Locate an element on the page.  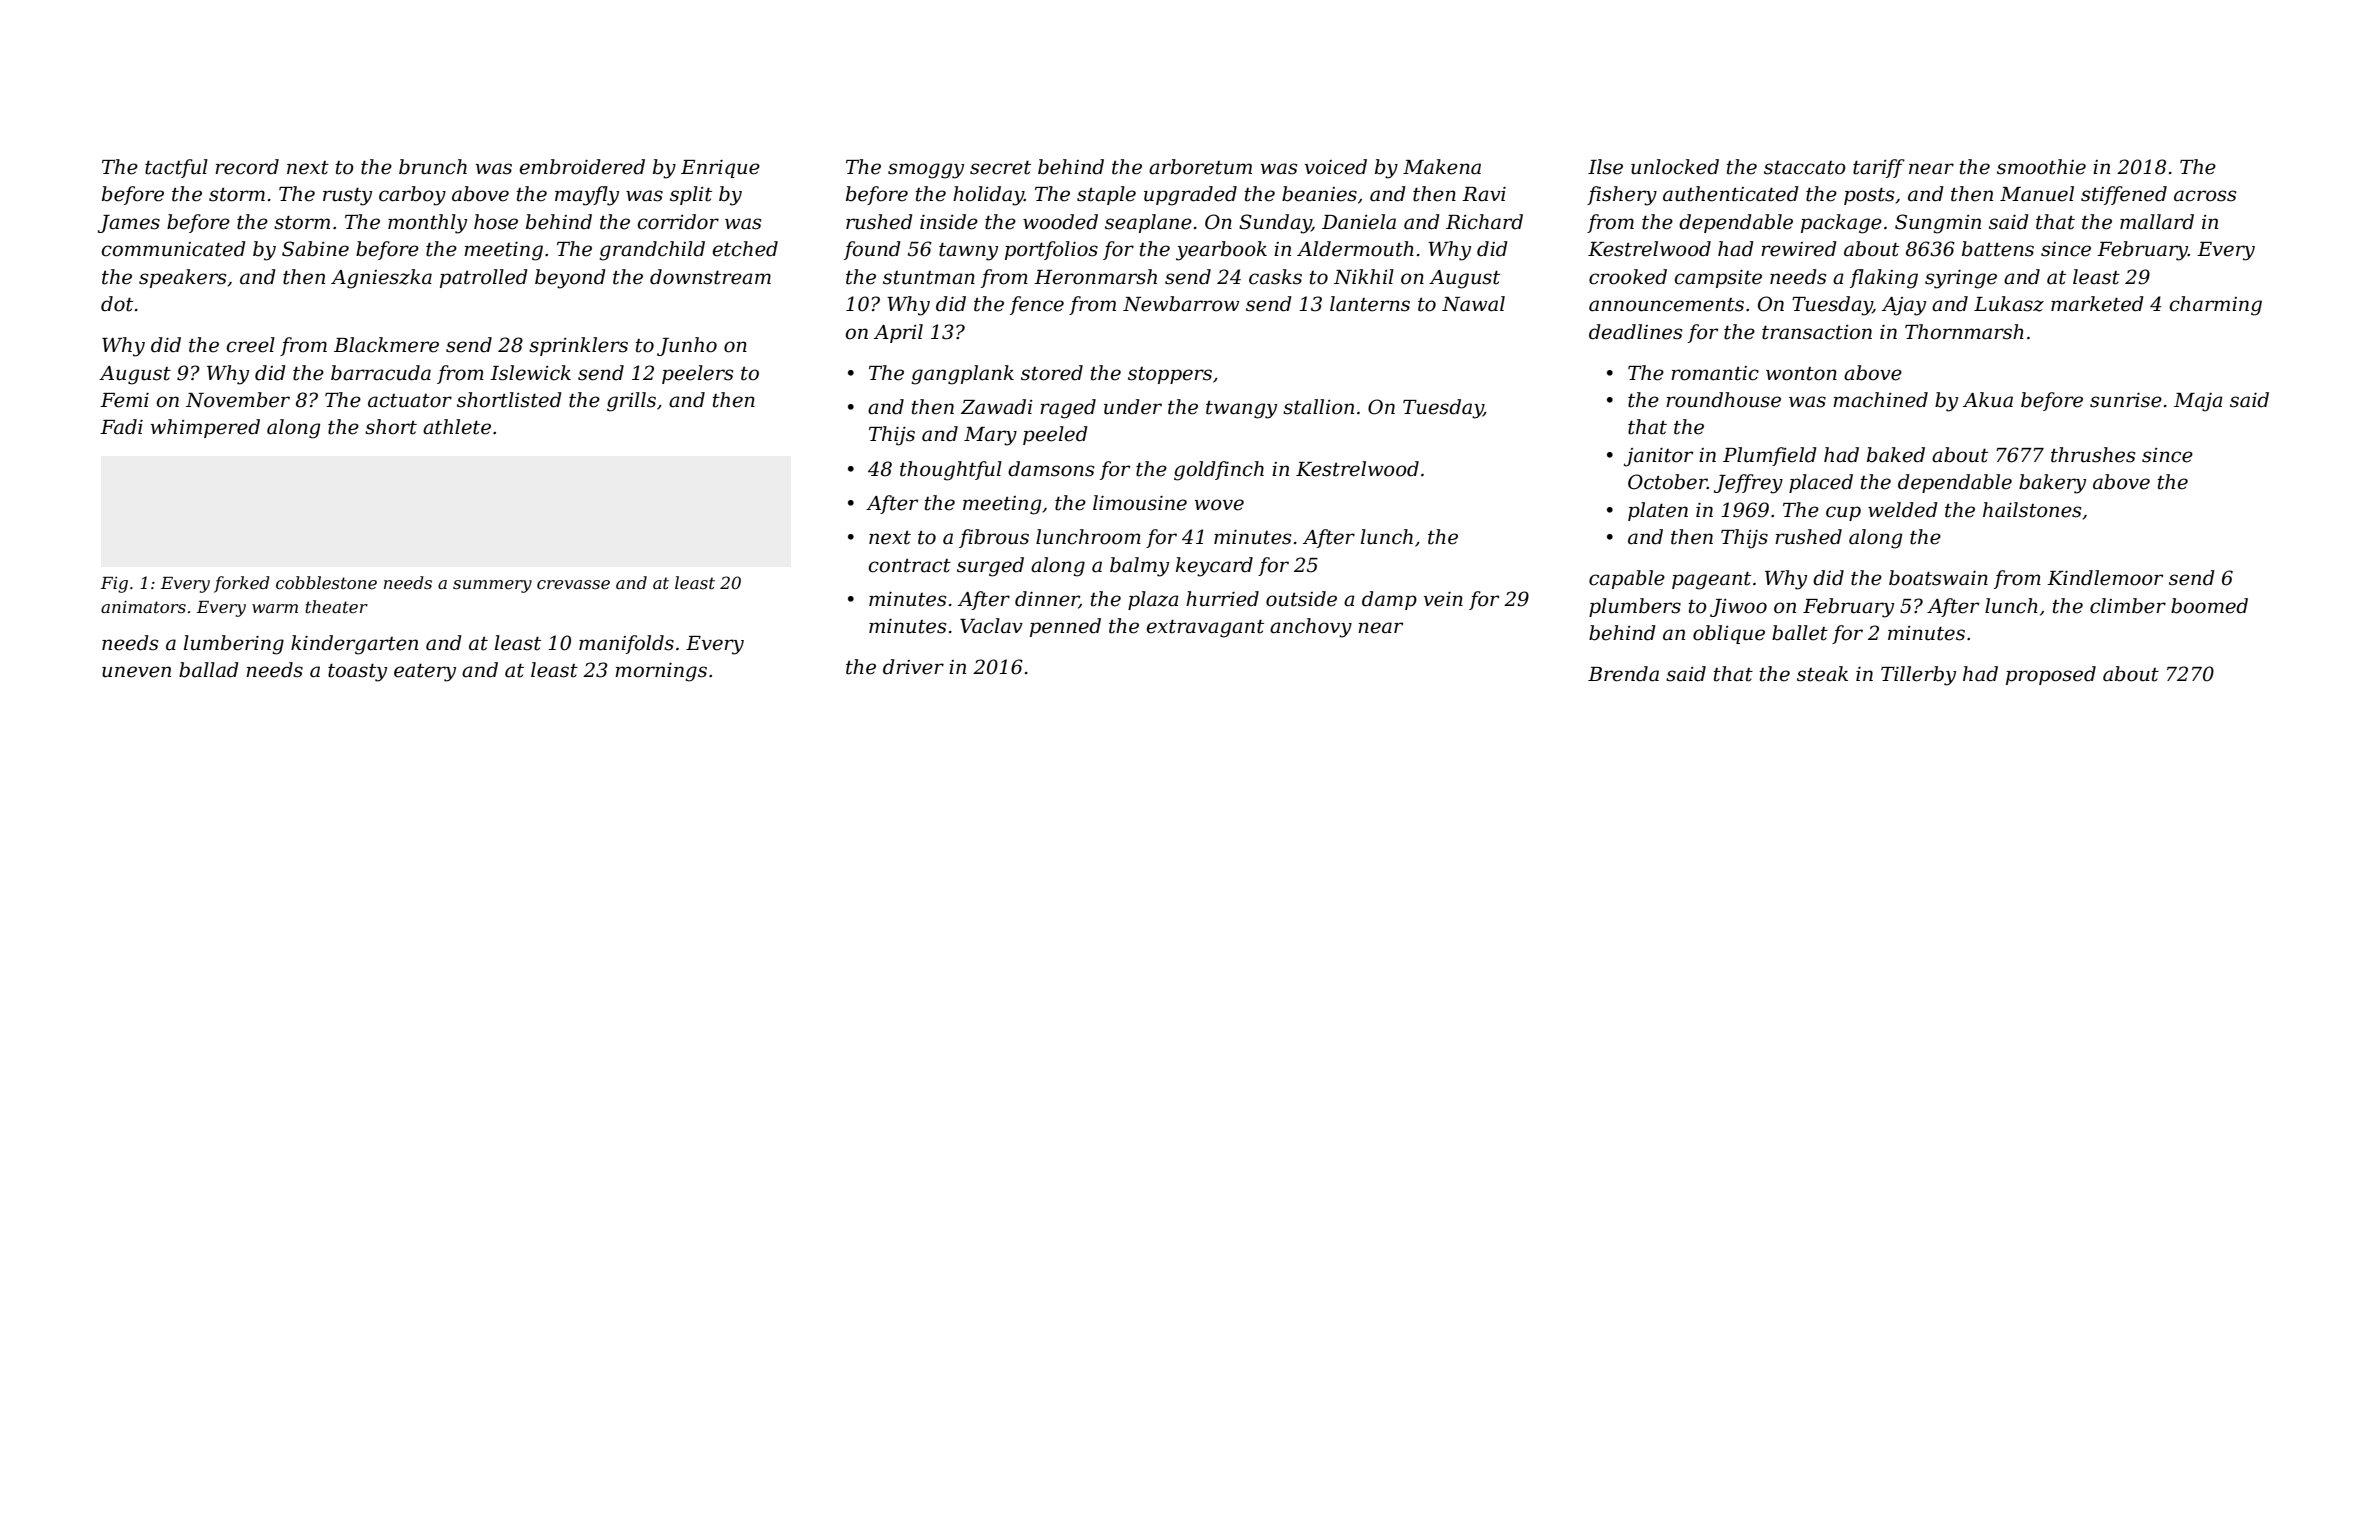
Newbarrow is located at coordinates (1181, 304).
